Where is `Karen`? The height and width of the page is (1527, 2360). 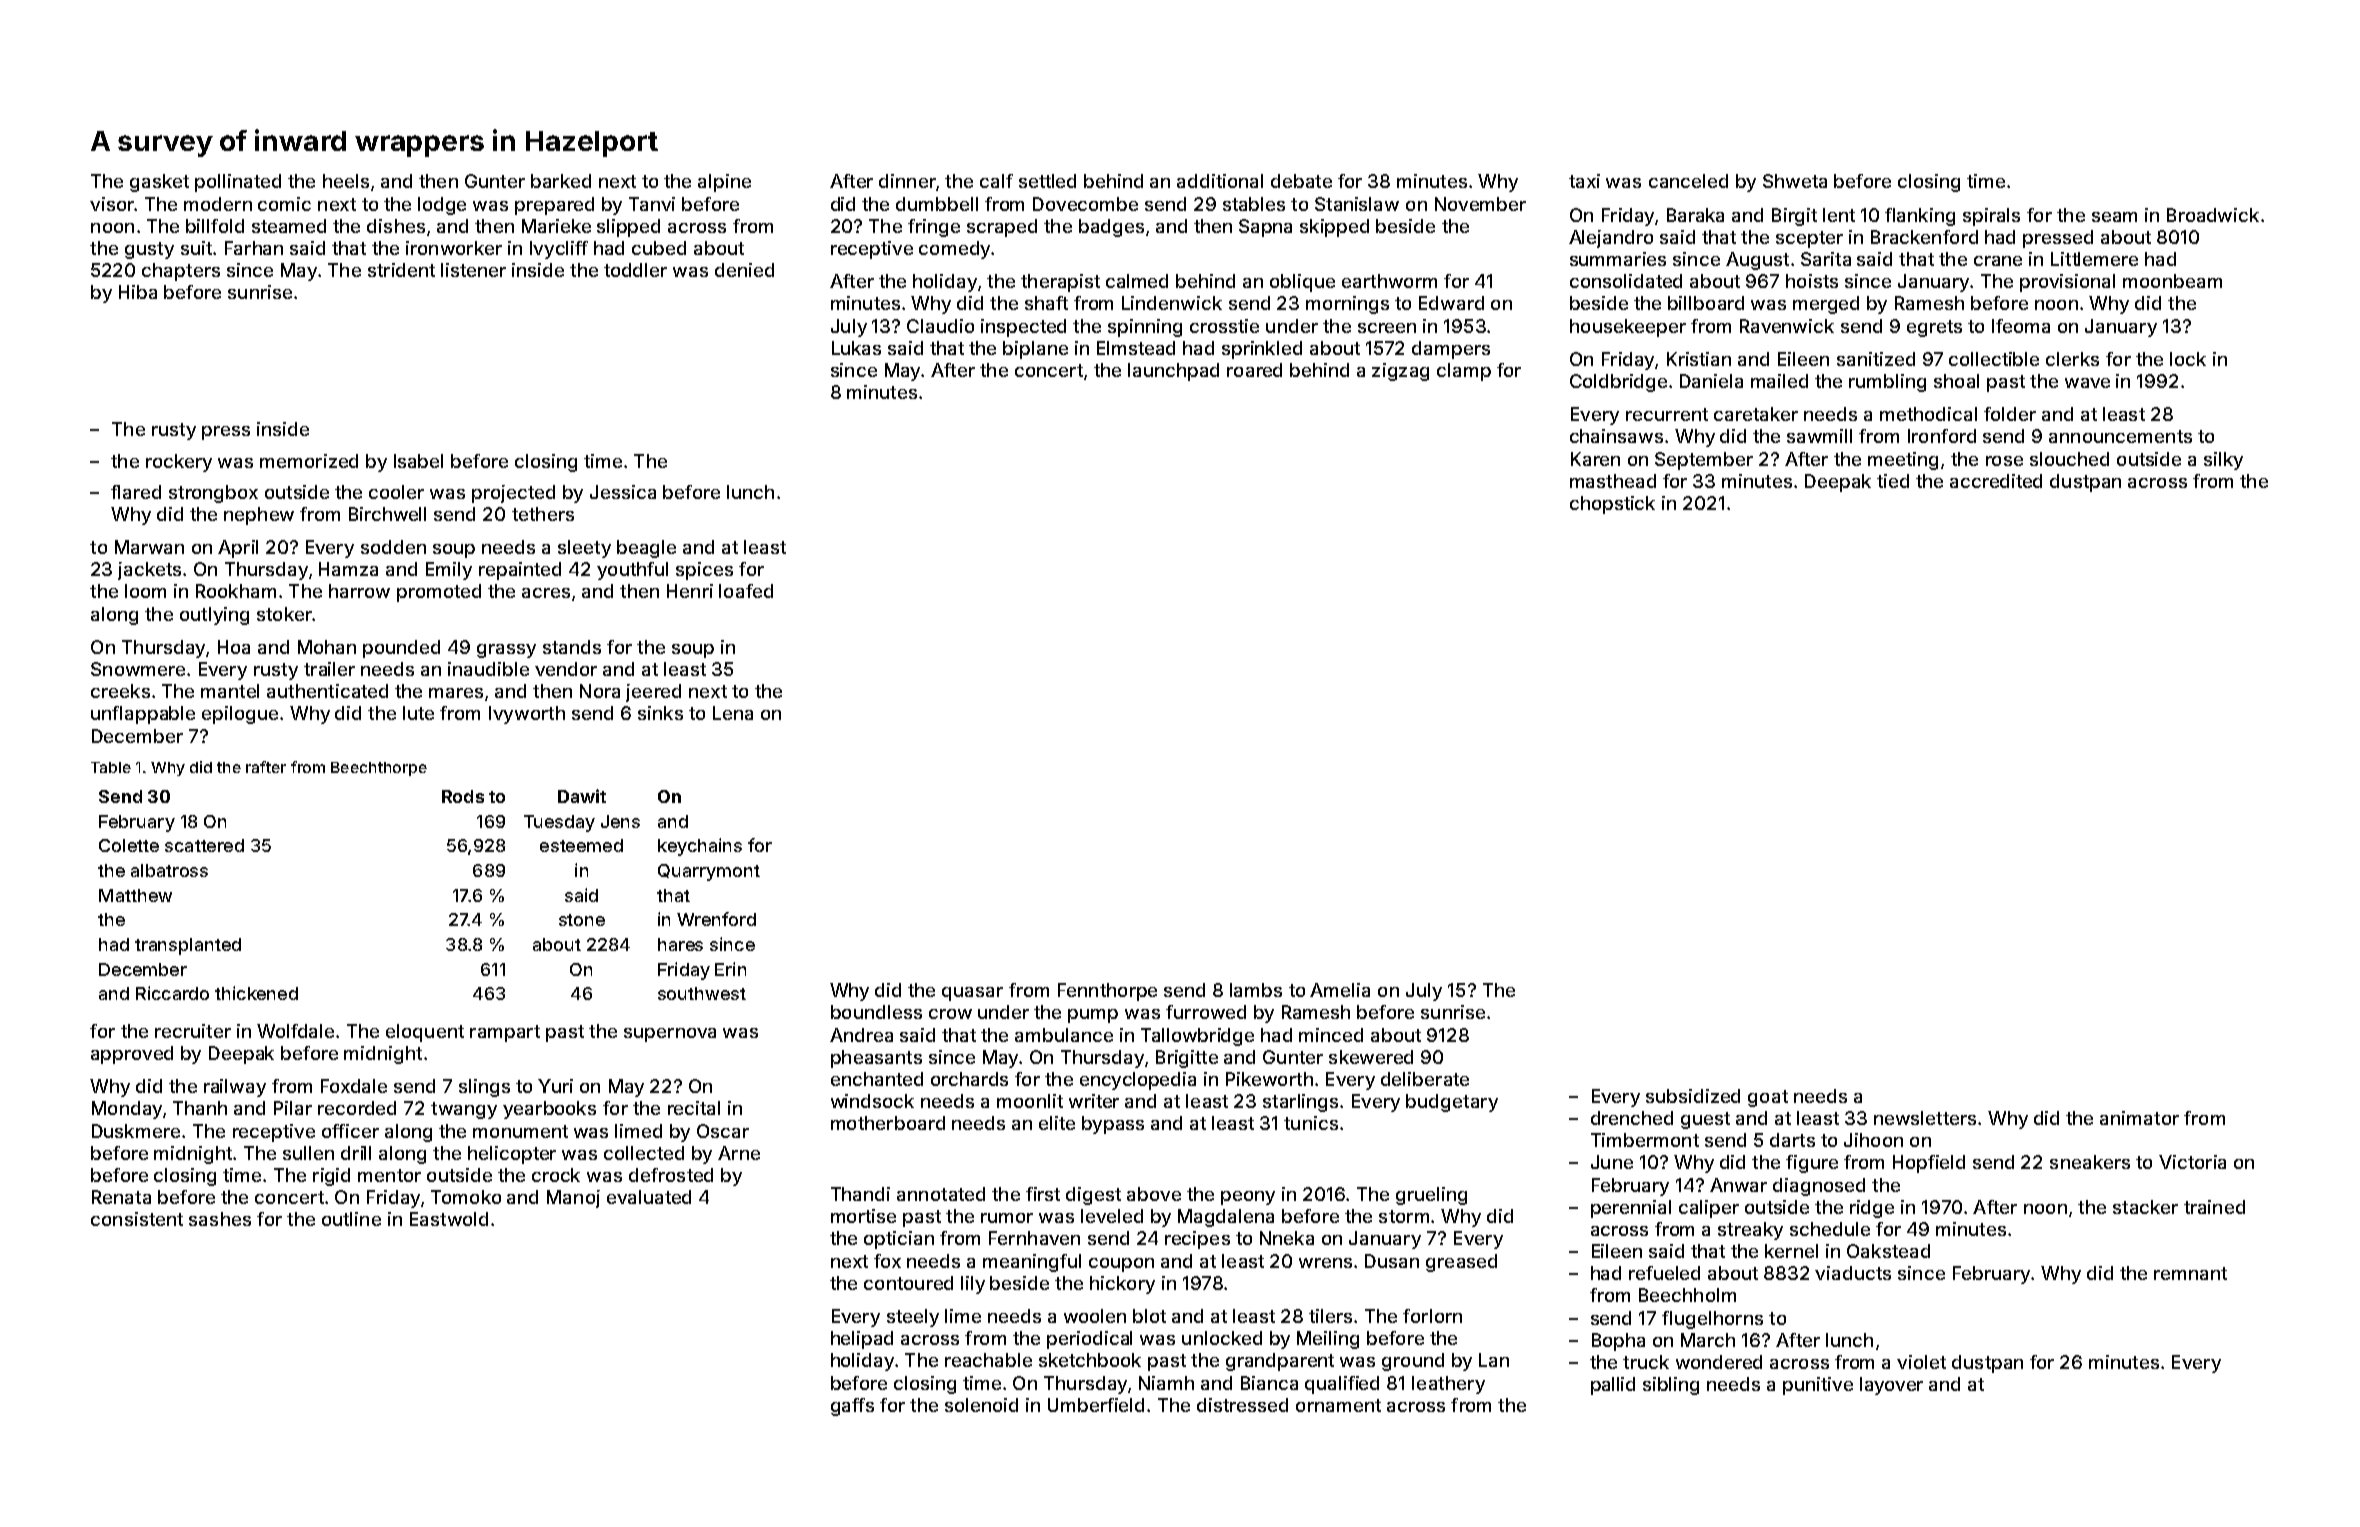 Karen is located at coordinates (1595, 459).
